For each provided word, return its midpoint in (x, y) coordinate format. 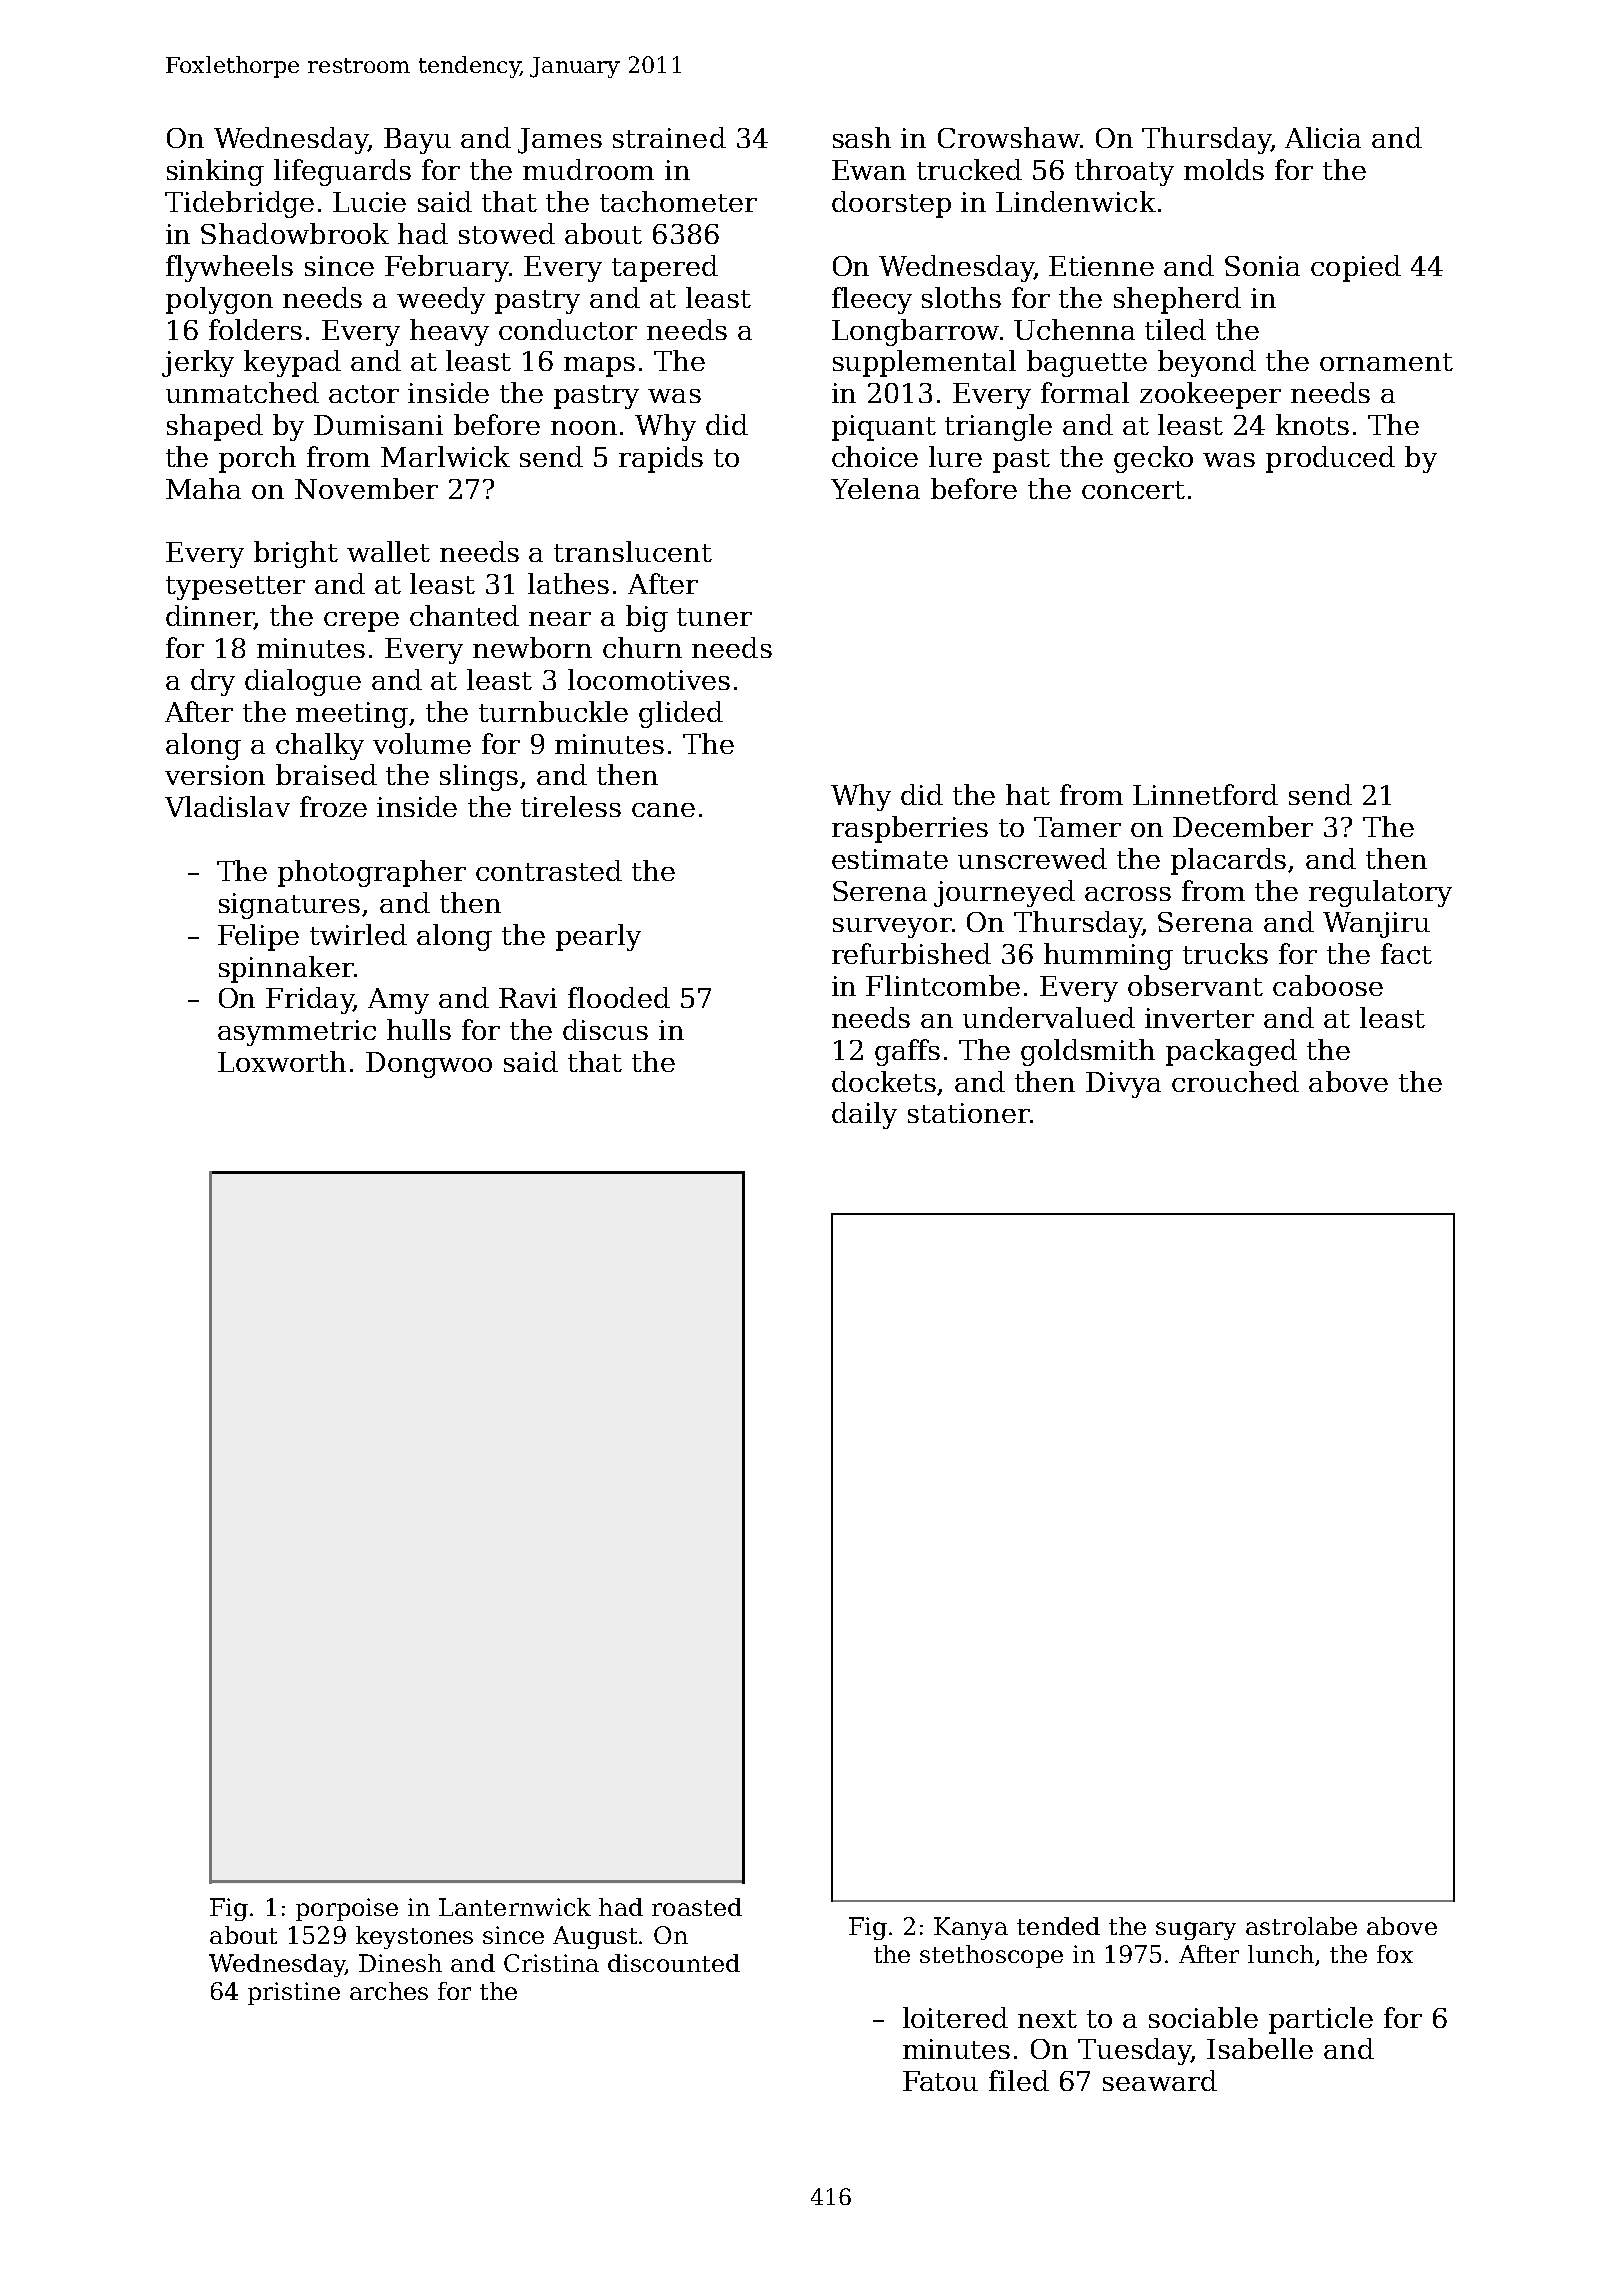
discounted (674, 1963)
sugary (1196, 1931)
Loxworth (282, 1061)
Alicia (1323, 137)
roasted (697, 1907)
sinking (215, 172)
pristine (294, 1993)
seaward (1160, 2080)
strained (669, 137)
